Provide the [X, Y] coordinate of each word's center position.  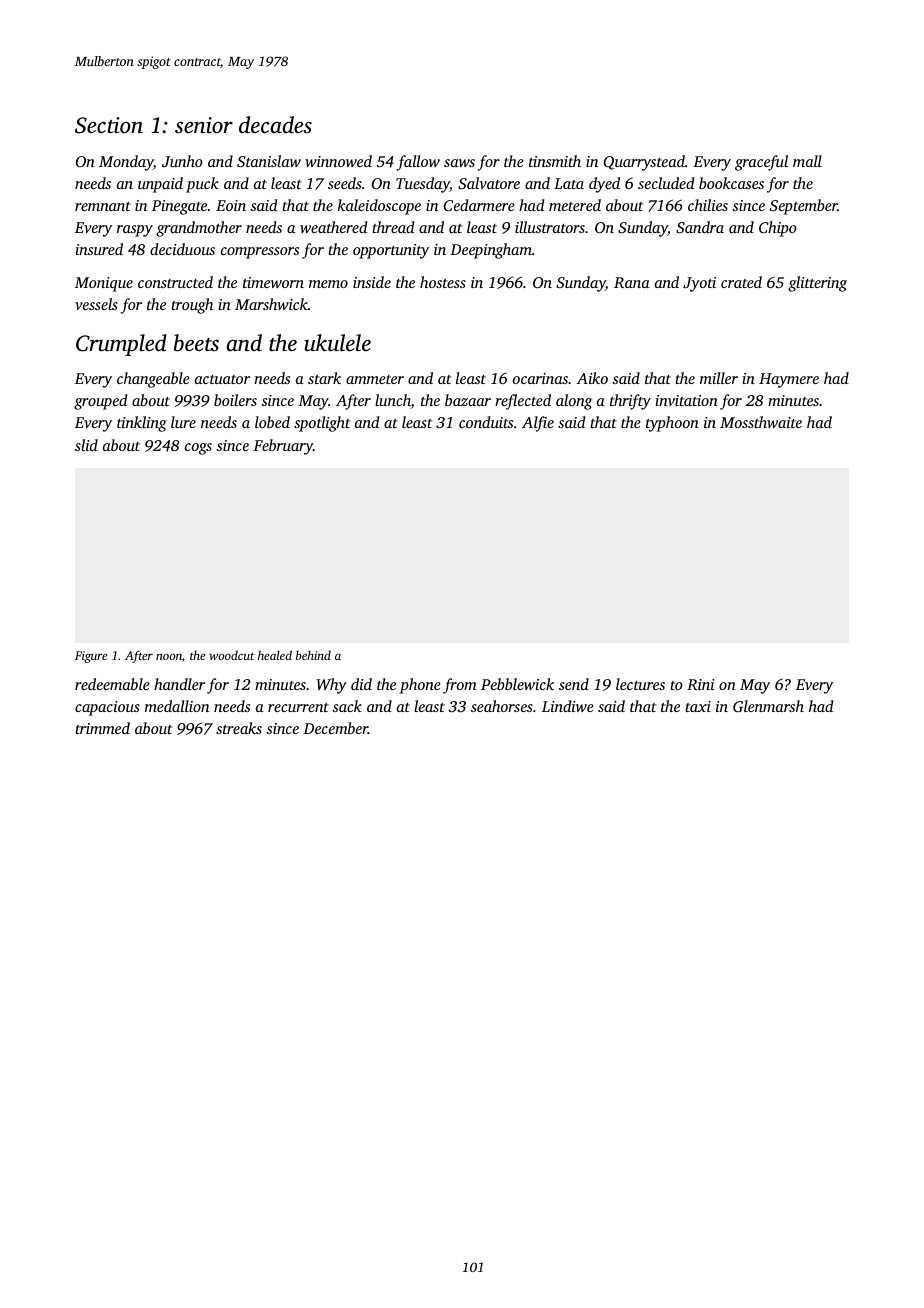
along [574, 402]
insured [99, 249]
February [283, 447]
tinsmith [555, 161]
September [804, 207]
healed [275, 655]
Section [109, 125]
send [574, 684]
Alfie [538, 424]
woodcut [232, 655]
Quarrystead [644, 163]
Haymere [789, 380]
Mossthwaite [761, 422]
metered [575, 205]
